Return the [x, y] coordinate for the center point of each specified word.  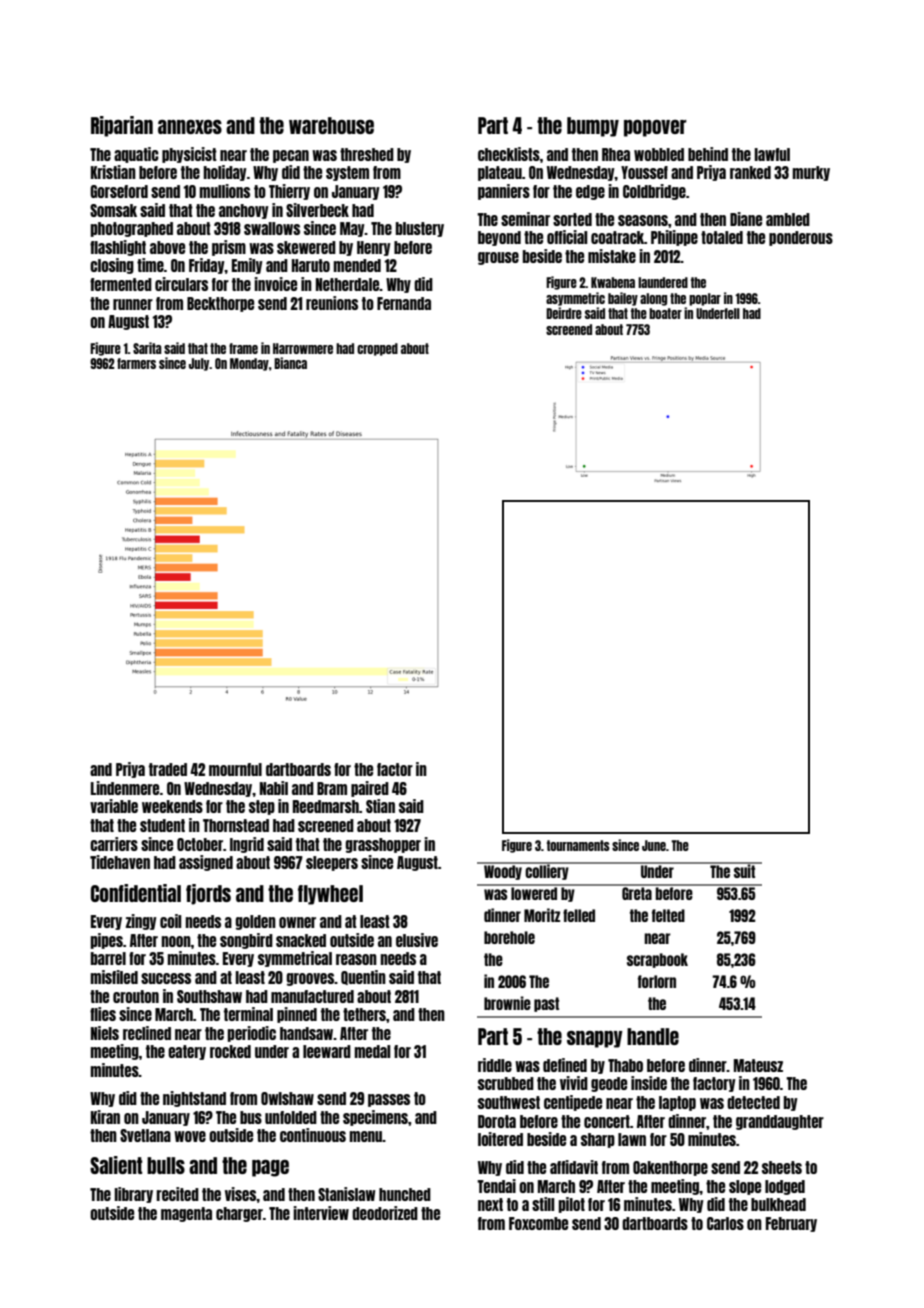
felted [668, 915]
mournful [235, 769]
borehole [509, 937]
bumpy [593, 127]
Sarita [147, 348]
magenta [186, 1214]
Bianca [290, 363]
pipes [106, 941]
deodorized [385, 1213]
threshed [367, 154]
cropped [377, 349]
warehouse [331, 125]
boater [665, 313]
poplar [705, 299]
